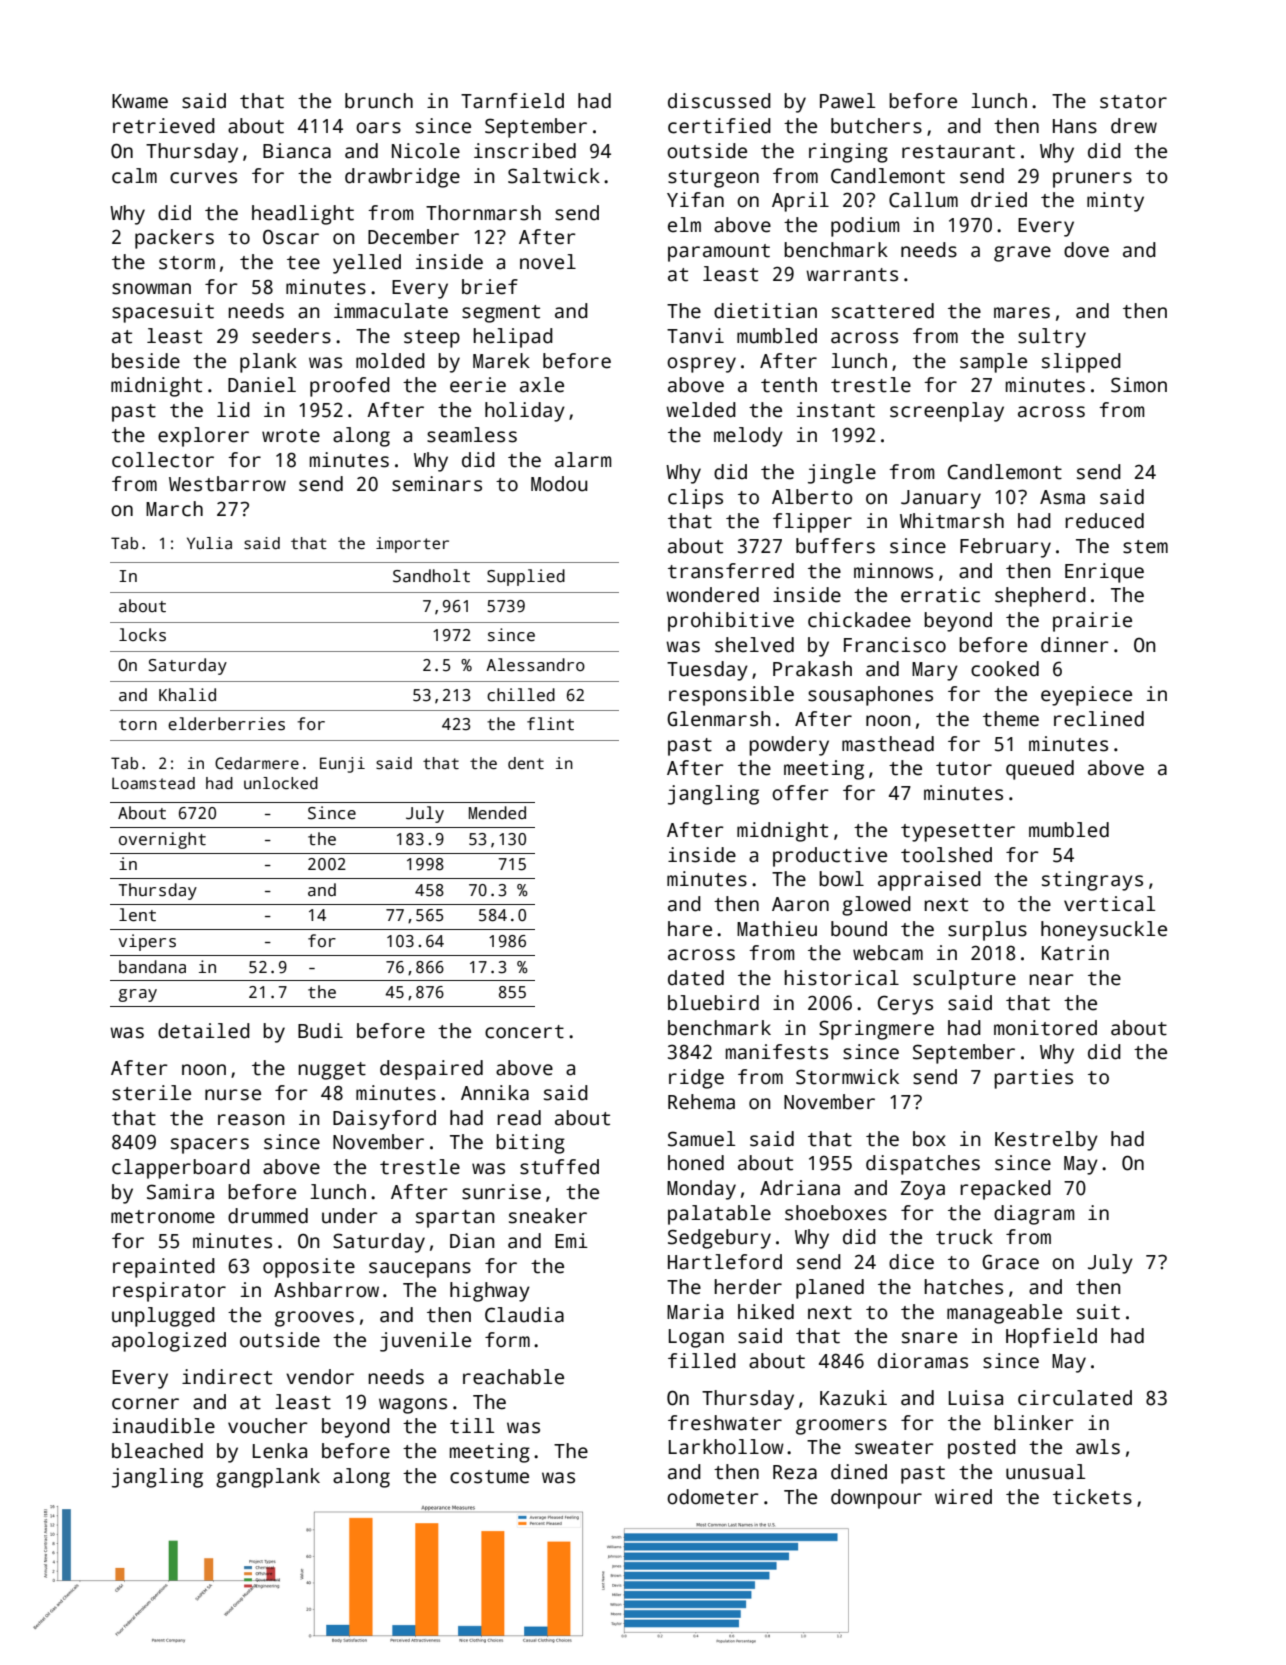  Describe the element at coordinates (140, 101) in the screenshot. I see `Kwame` at that location.
